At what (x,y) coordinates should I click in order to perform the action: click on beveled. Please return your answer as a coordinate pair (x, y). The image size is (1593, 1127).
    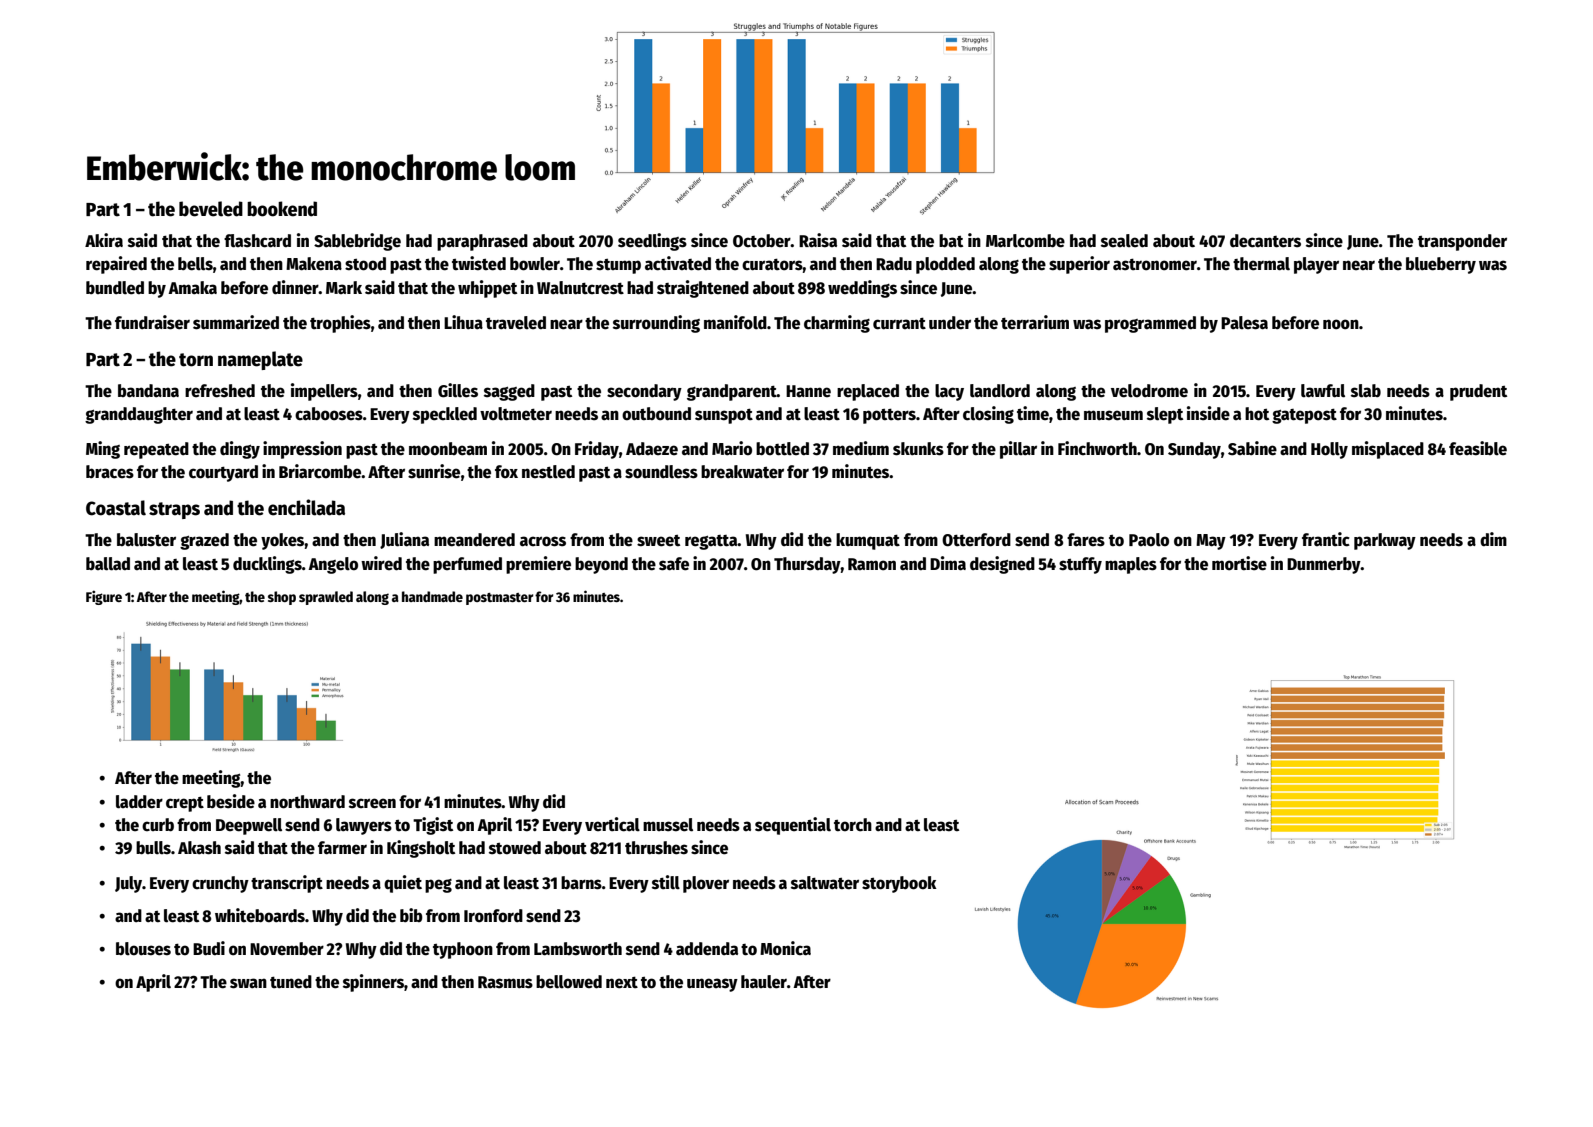
    Looking at the image, I should click on (211, 209).
